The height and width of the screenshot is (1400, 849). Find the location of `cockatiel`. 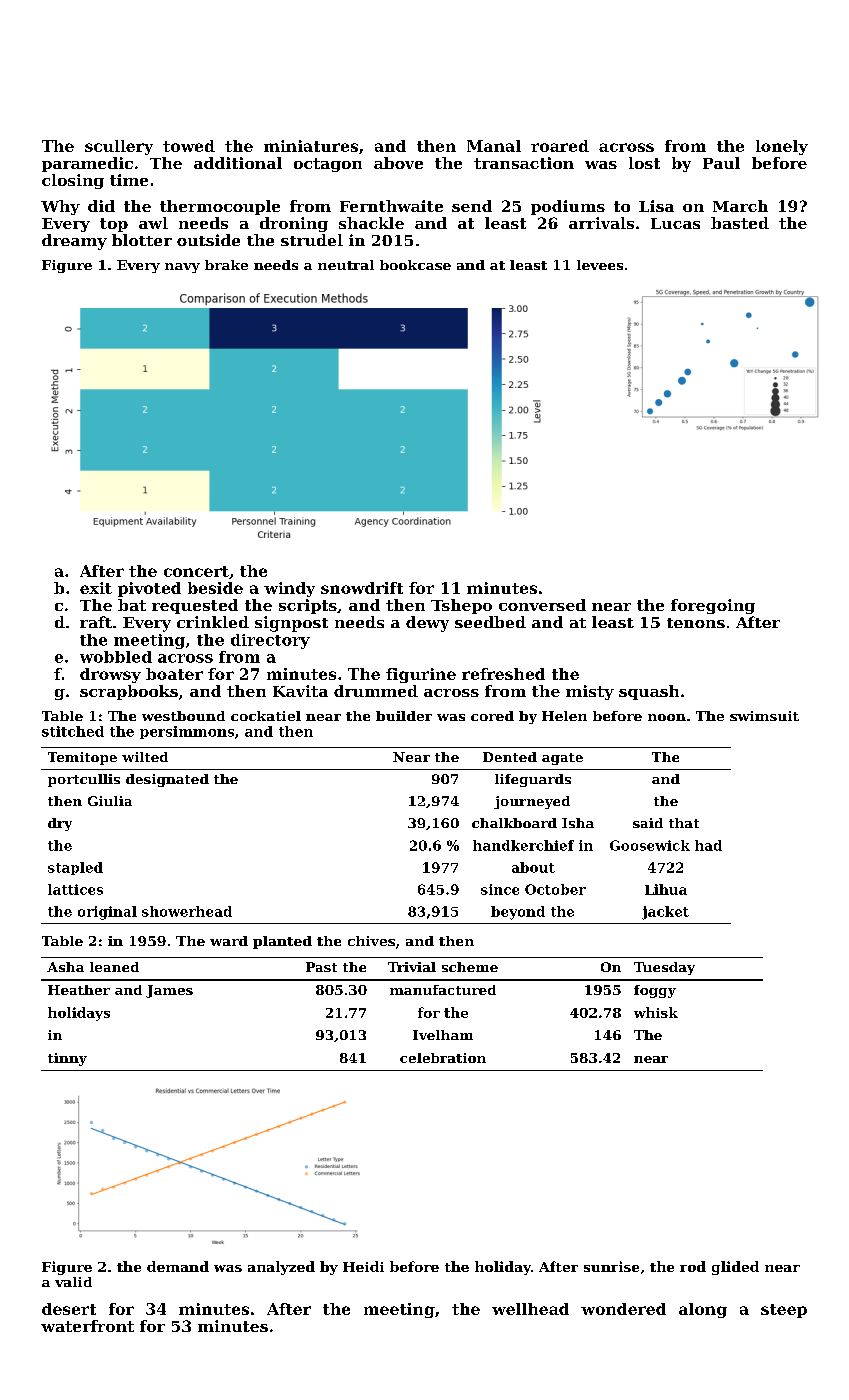

cockatiel is located at coordinates (266, 716).
